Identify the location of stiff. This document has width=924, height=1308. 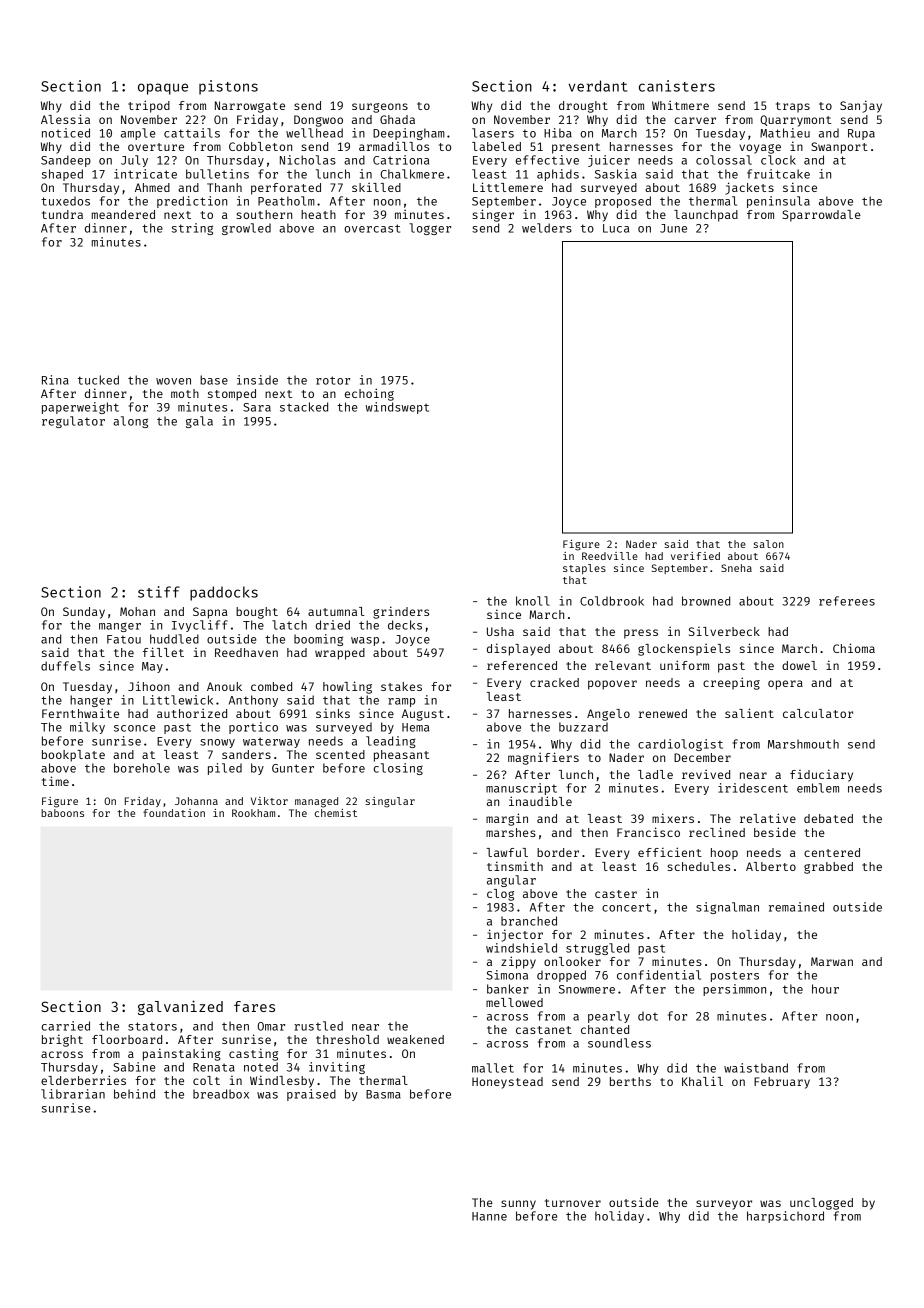
(159, 592).
